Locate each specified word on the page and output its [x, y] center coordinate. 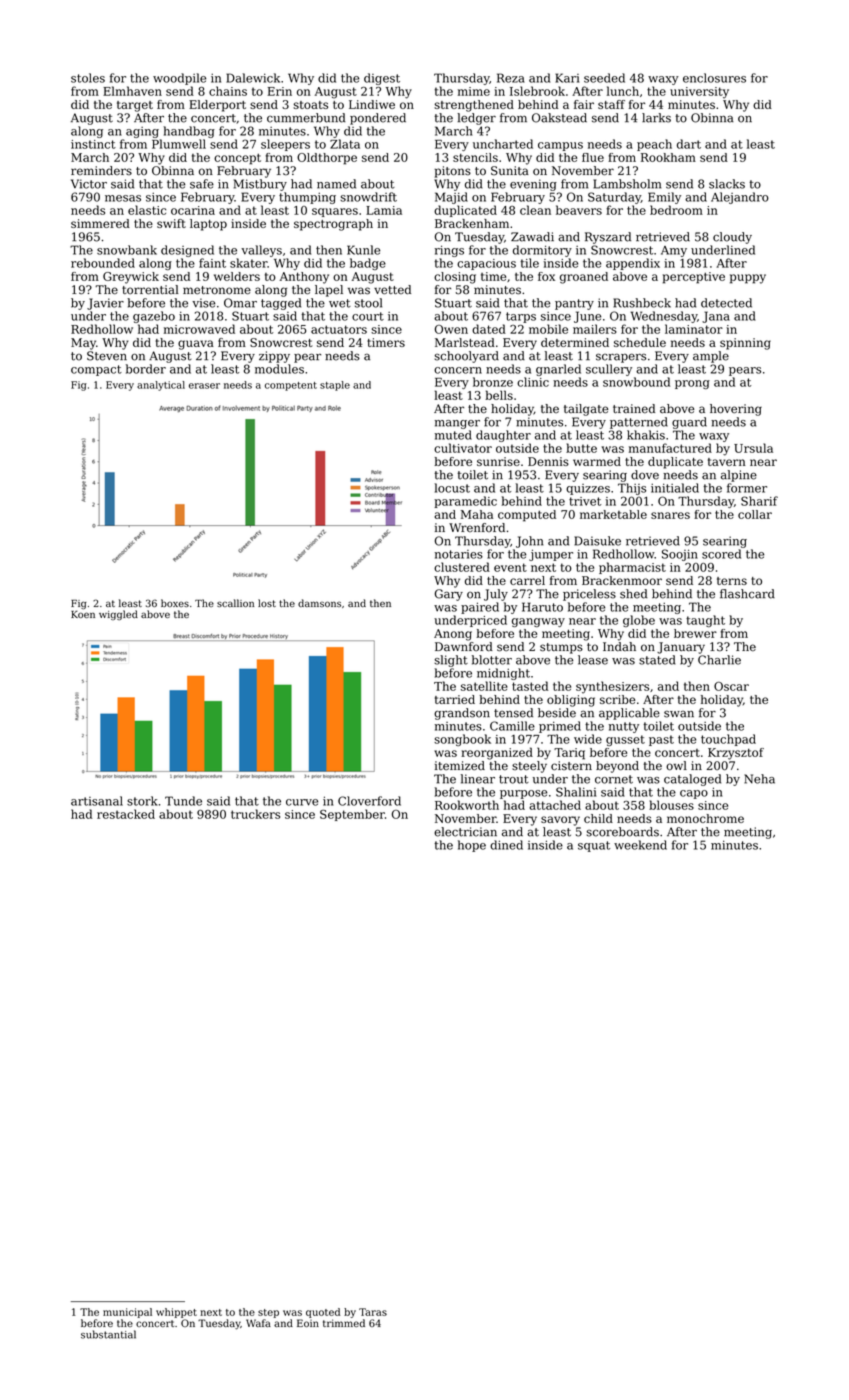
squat [594, 846]
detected [726, 303]
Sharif [759, 501]
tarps [521, 317]
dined [506, 845]
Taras [373, 1312]
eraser [204, 386]
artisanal [97, 801]
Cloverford [369, 801]
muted [453, 435]
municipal [127, 1313]
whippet [176, 1313]
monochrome [705, 818]
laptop [208, 225]
